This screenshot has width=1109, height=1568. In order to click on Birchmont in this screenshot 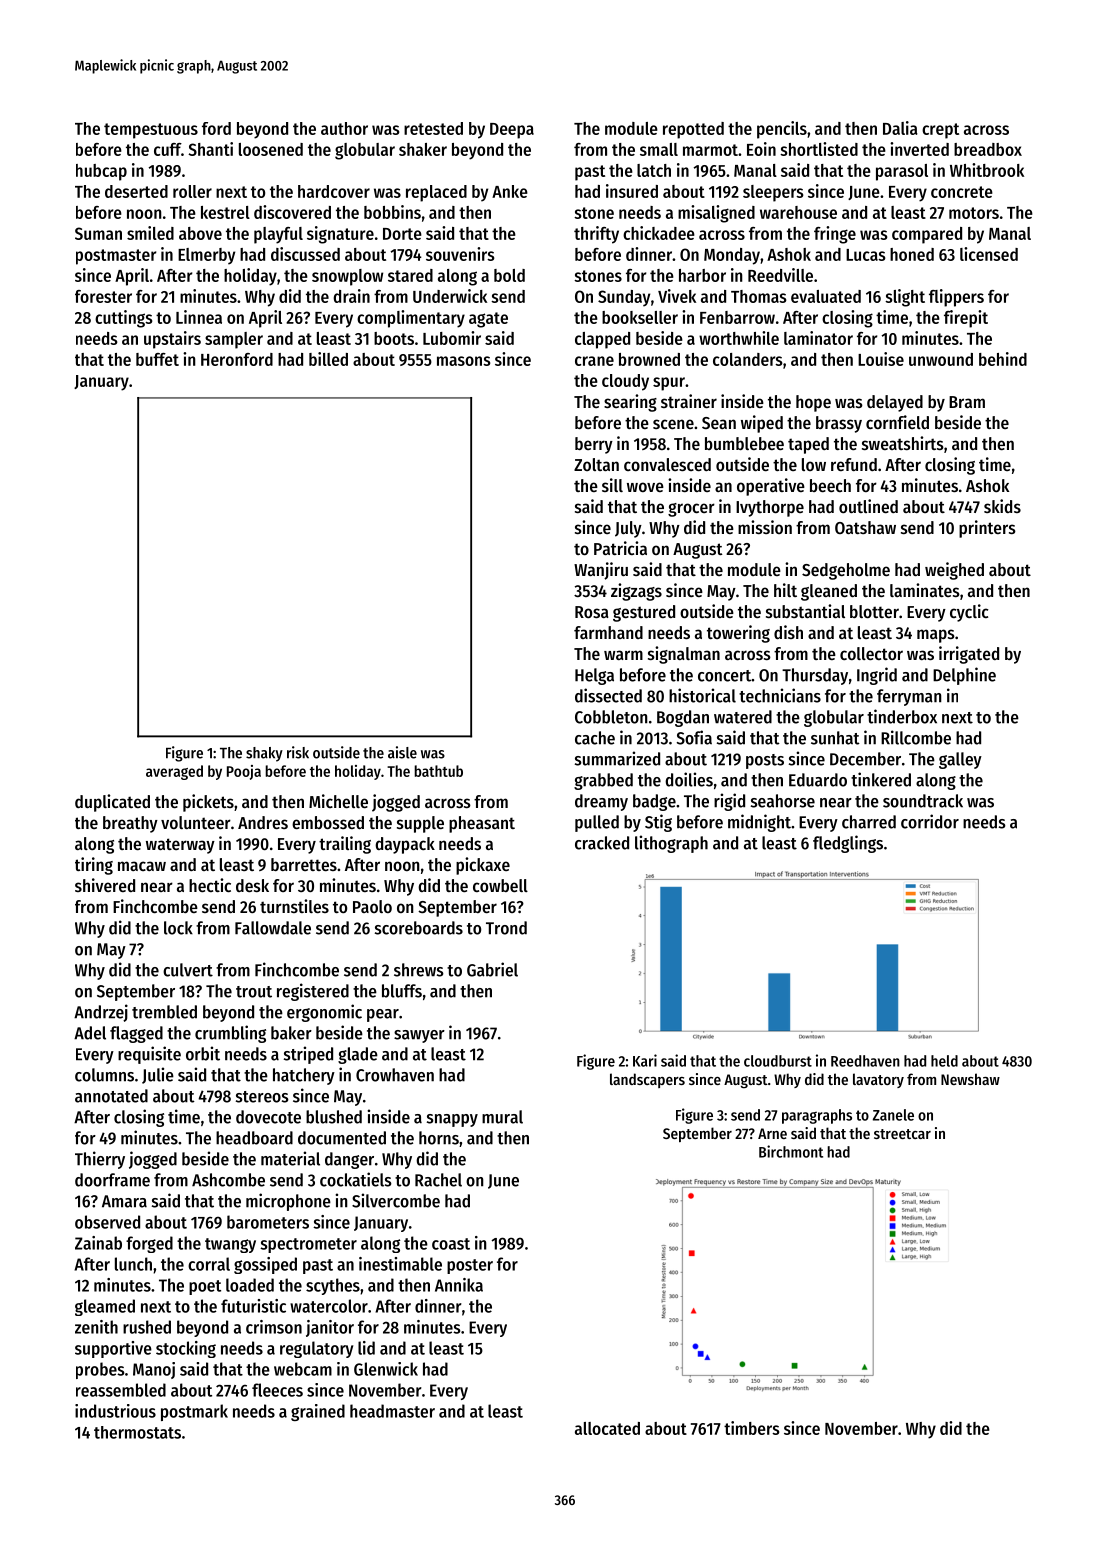, I will do `click(791, 1151)`.
